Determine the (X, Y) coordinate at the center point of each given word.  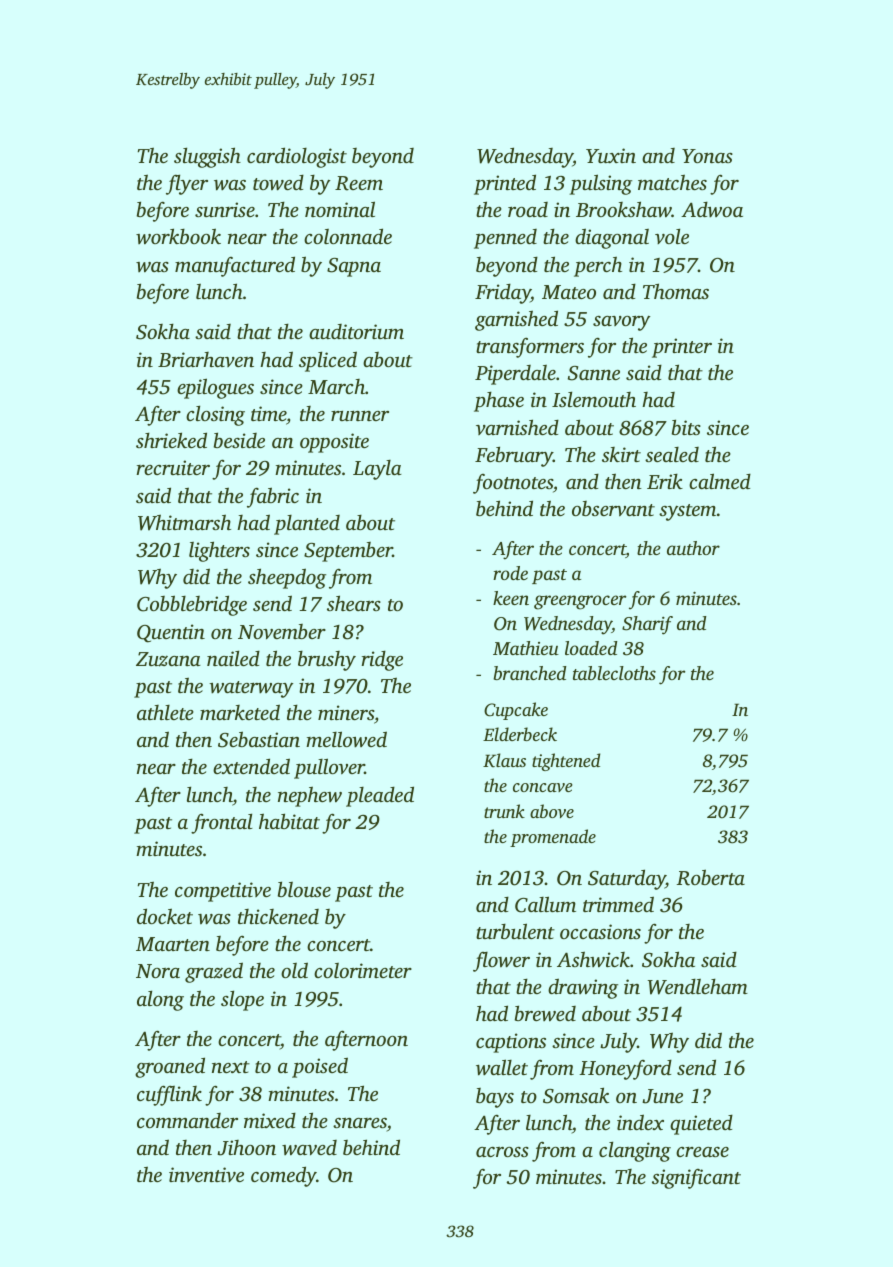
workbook (178, 236)
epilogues (215, 388)
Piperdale (515, 375)
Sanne (594, 373)
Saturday (627, 879)
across (502, 1152)
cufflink (169, 1095)
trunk (504, 811)
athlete (165, 712)
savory (621, 323)
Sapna (354, 267)
